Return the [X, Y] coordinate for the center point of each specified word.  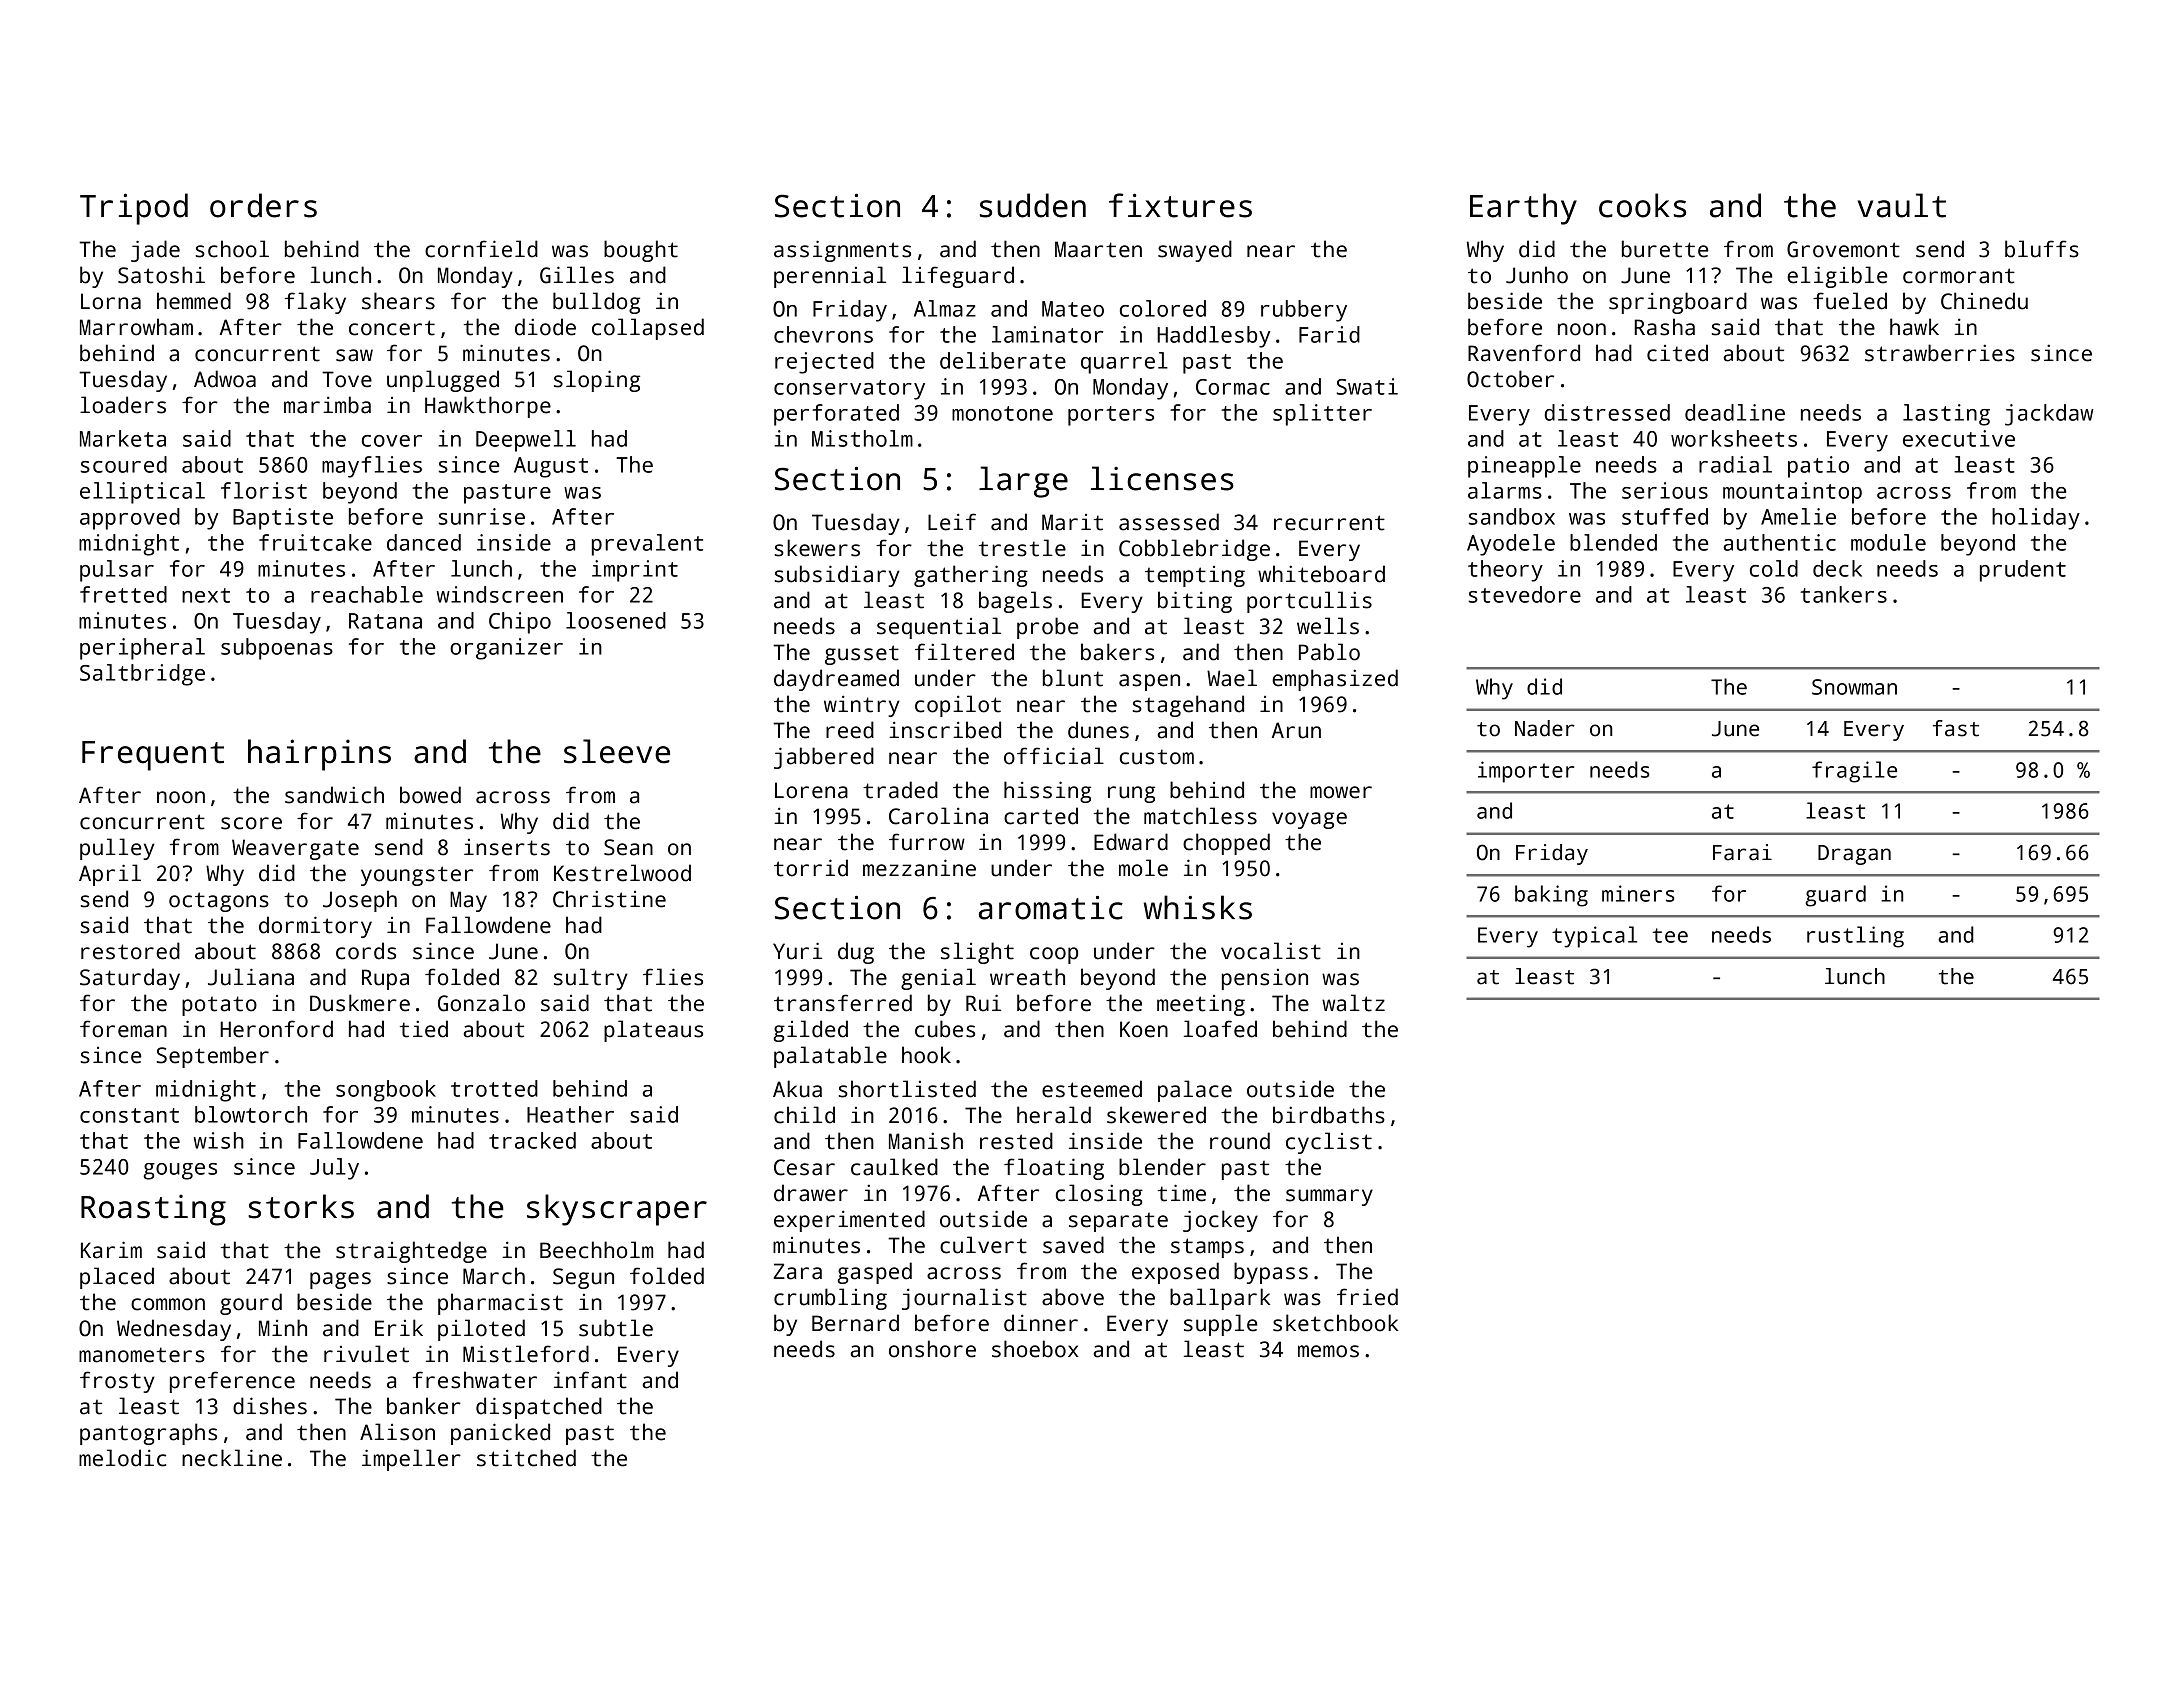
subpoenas [277, 649]
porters [1111, 416]
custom [1157, 757]
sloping [597, 381]
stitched [526, 1458]
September [213, 1057]
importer [1526, 772]
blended [1613, 542]
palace [1195, 1091]
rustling [1855, 937]
